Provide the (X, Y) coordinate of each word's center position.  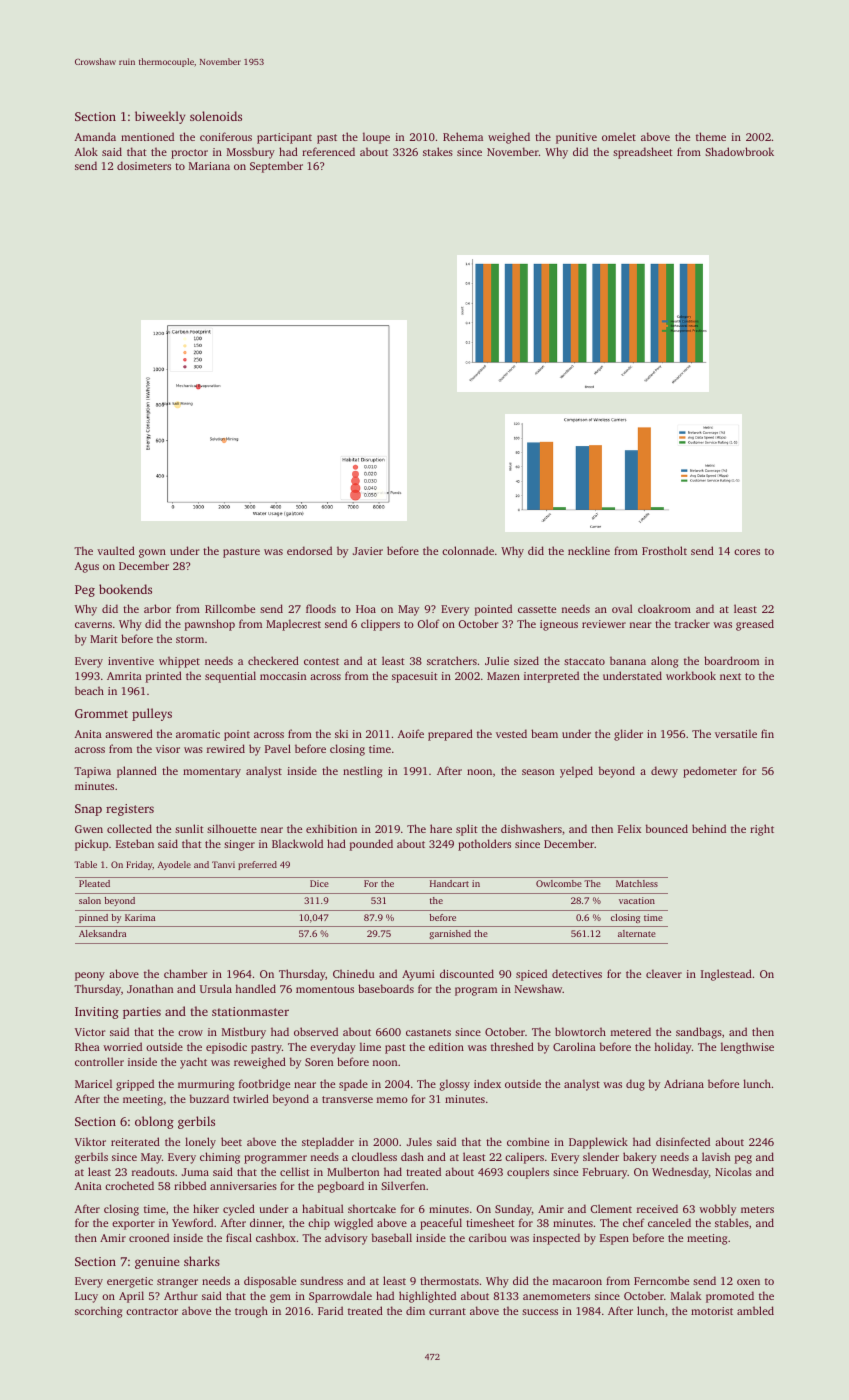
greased (755, 625)
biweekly (160, 117)
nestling (362, 772)
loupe (376, 138)
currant (447, 1311)
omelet (619, 136)
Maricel (93, 1083)
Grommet (101, 713)
